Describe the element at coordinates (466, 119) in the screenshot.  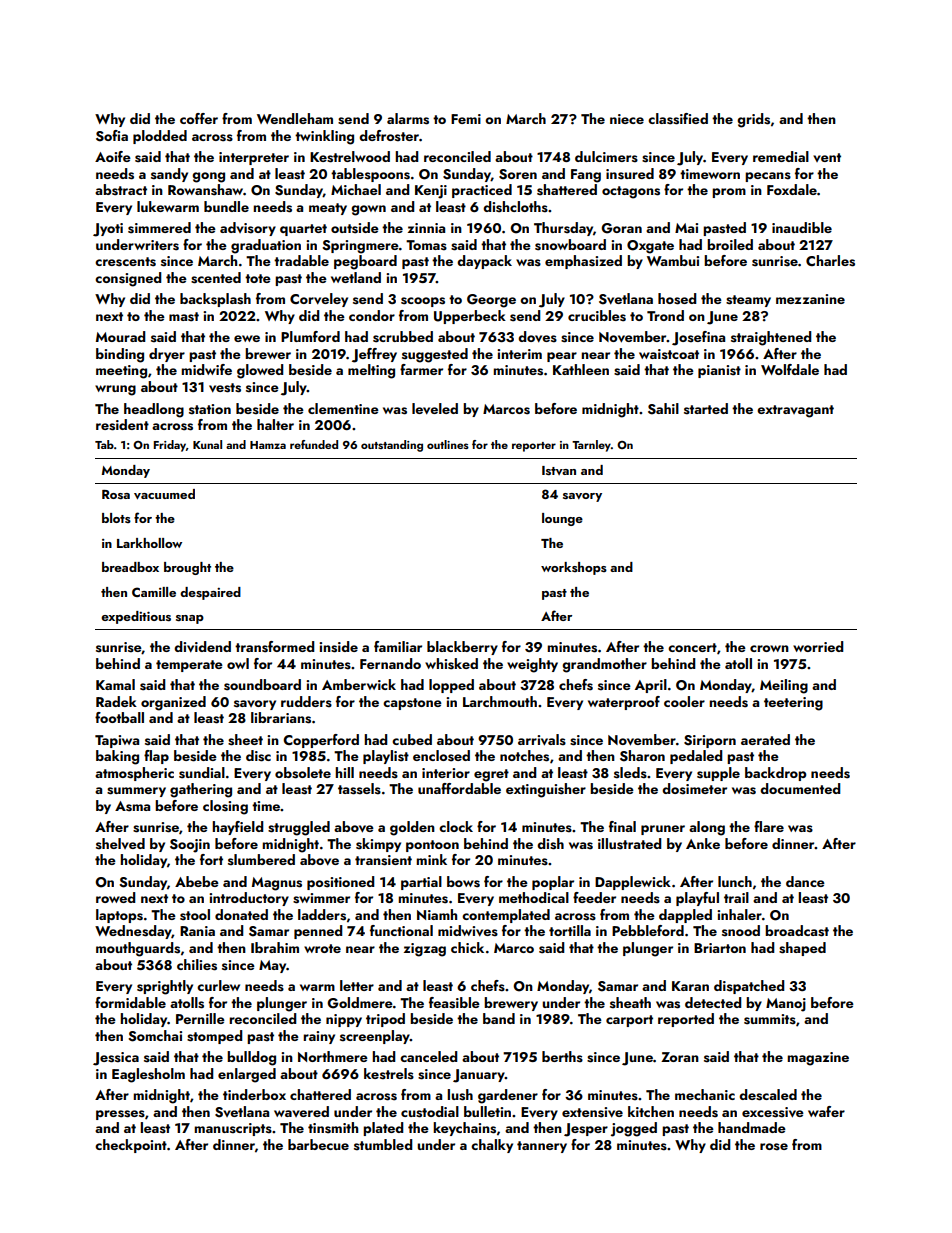
I see `Femi` at that location.
